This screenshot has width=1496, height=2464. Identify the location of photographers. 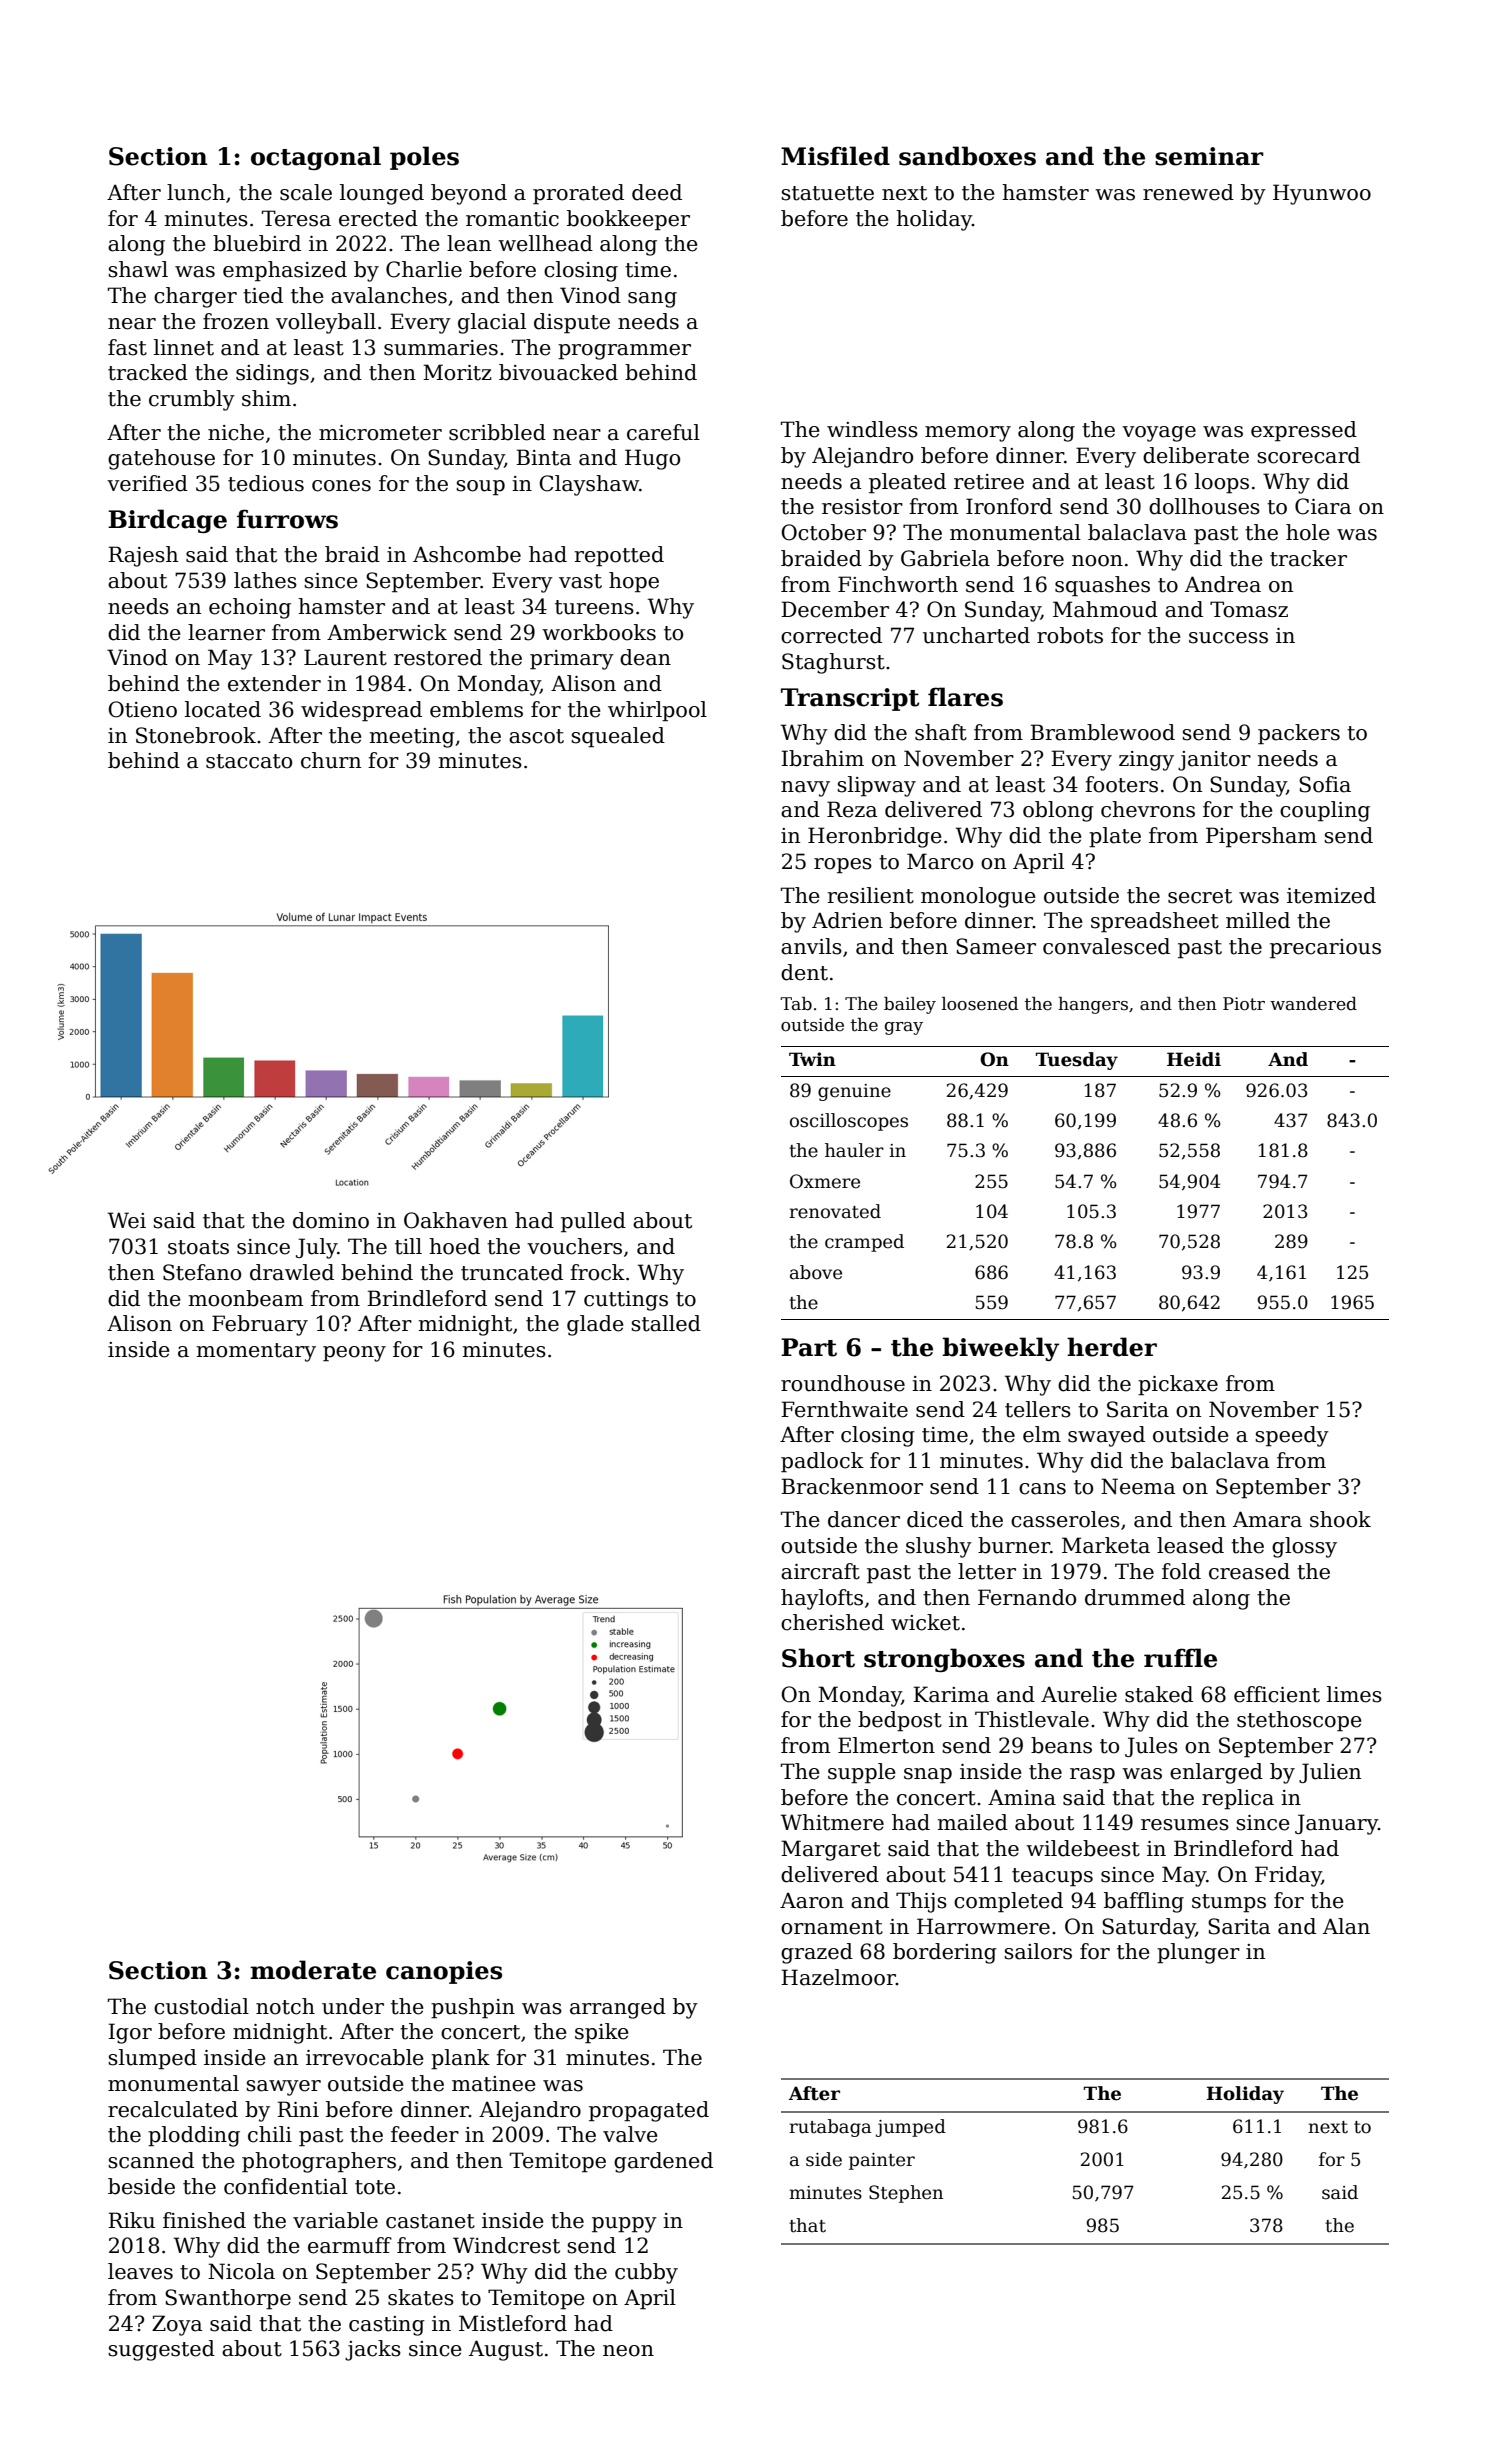
(319, 2162).
